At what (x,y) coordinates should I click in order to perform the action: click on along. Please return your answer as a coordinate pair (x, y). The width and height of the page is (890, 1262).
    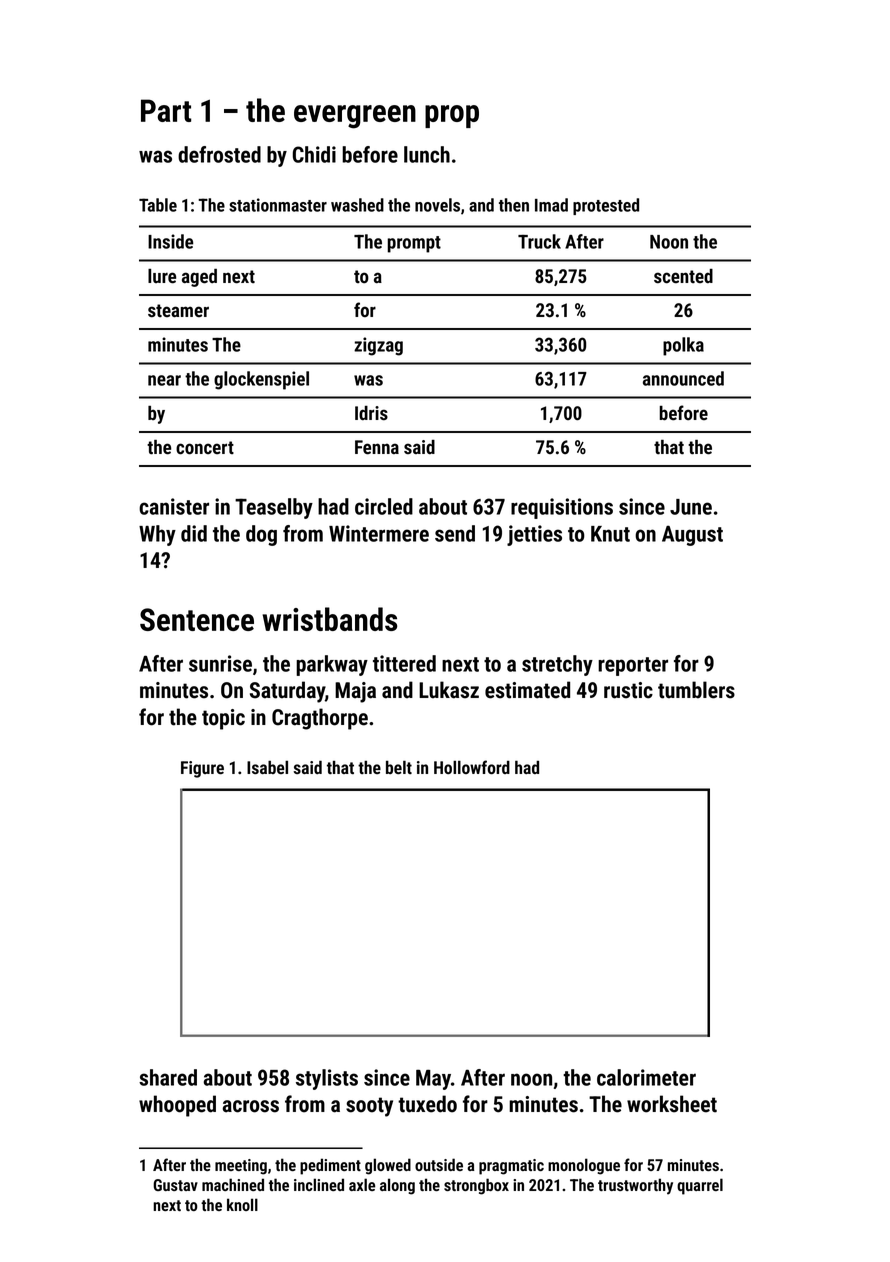
    Looking at the image, I should click on (397, 1186).
